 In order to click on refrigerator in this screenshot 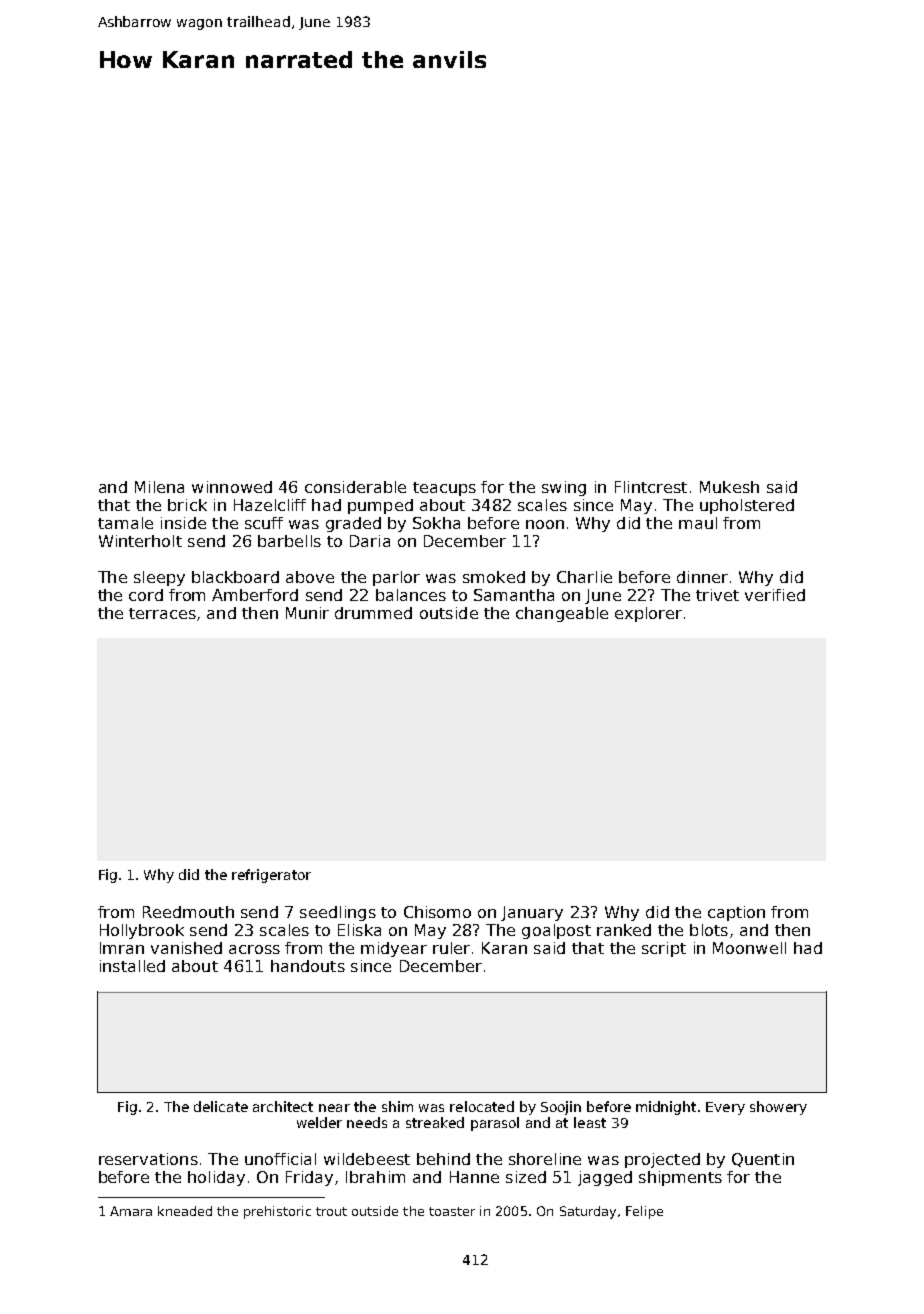, I will do `click(271, 876)`.
